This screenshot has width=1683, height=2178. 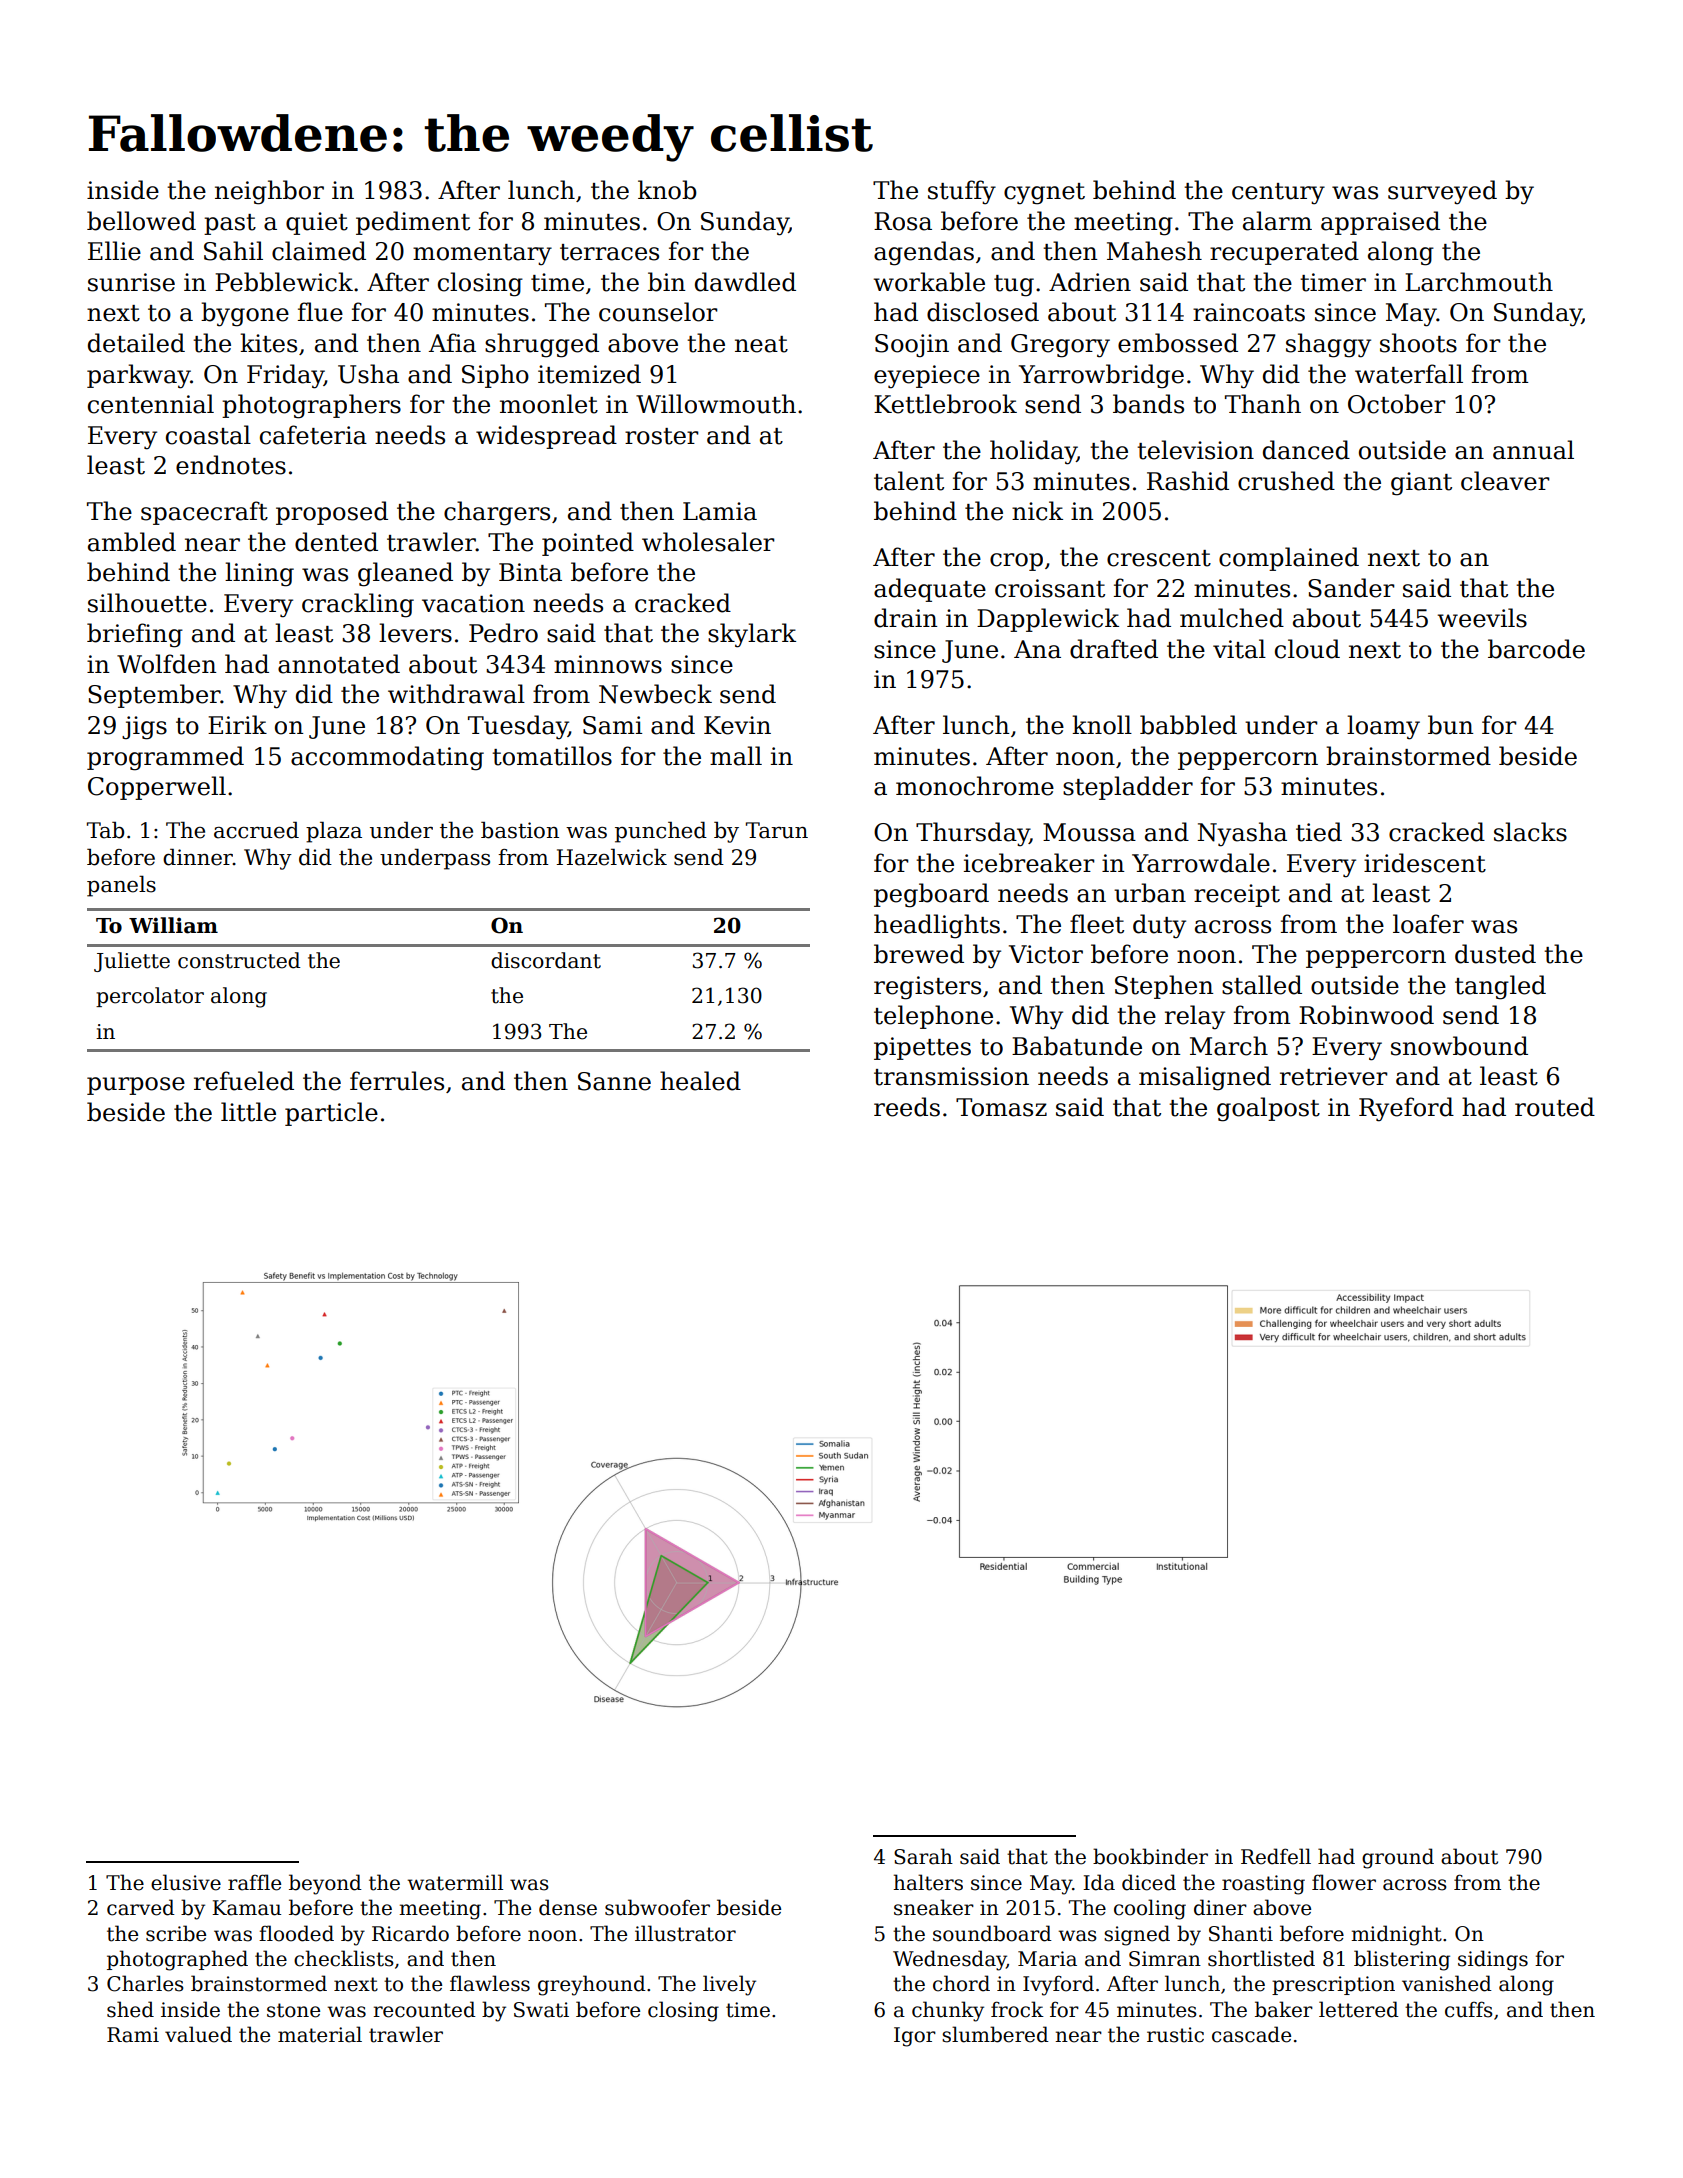 I want to click on purpose, so click(x=136, y=1086).
